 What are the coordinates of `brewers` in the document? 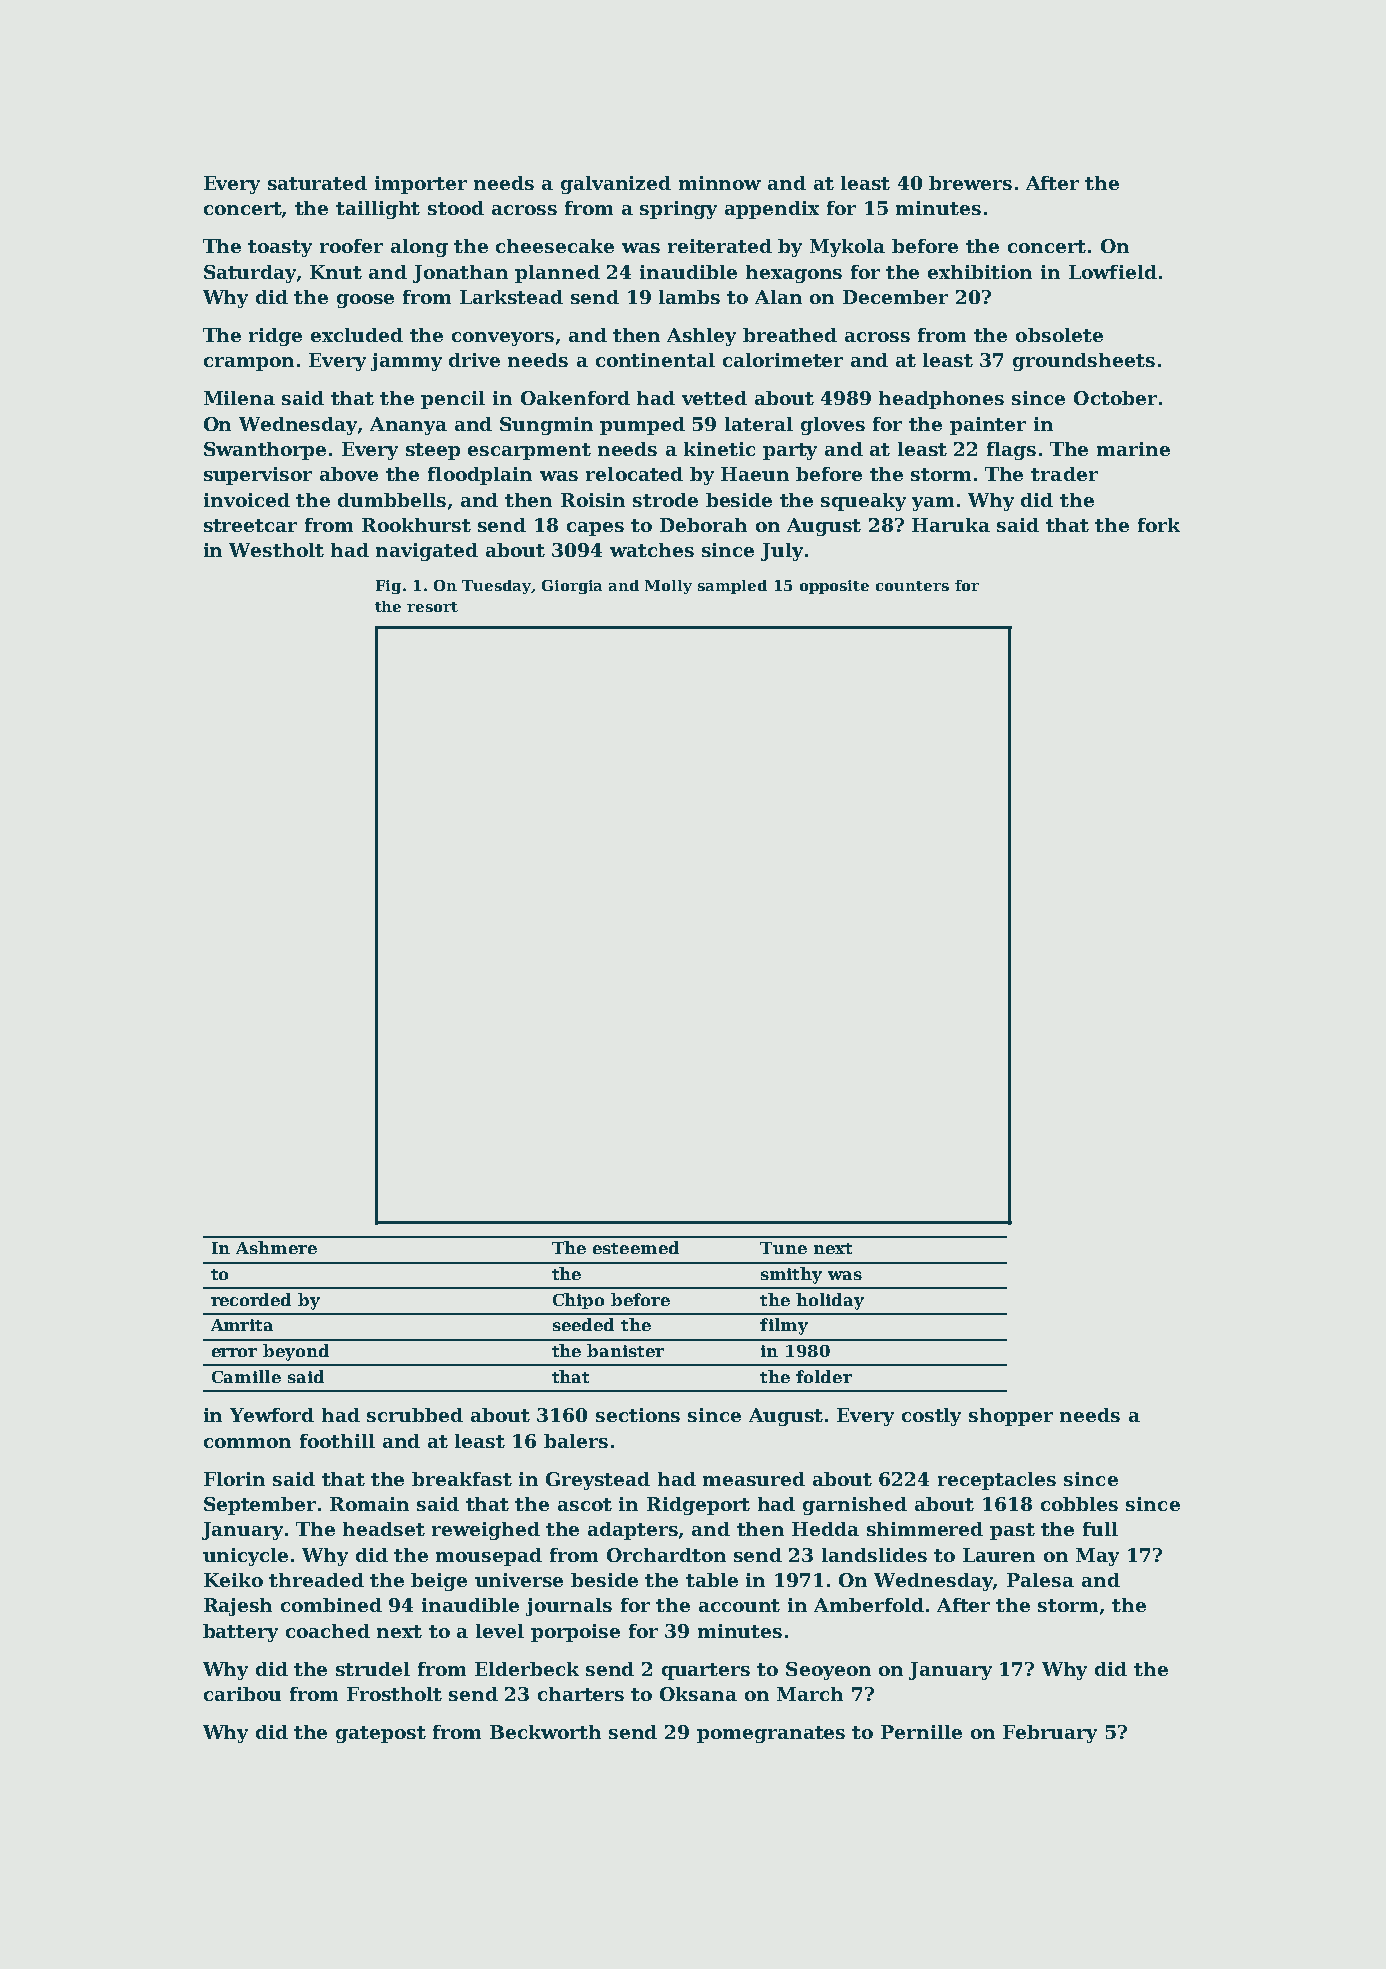 It's located at (970, 183).
